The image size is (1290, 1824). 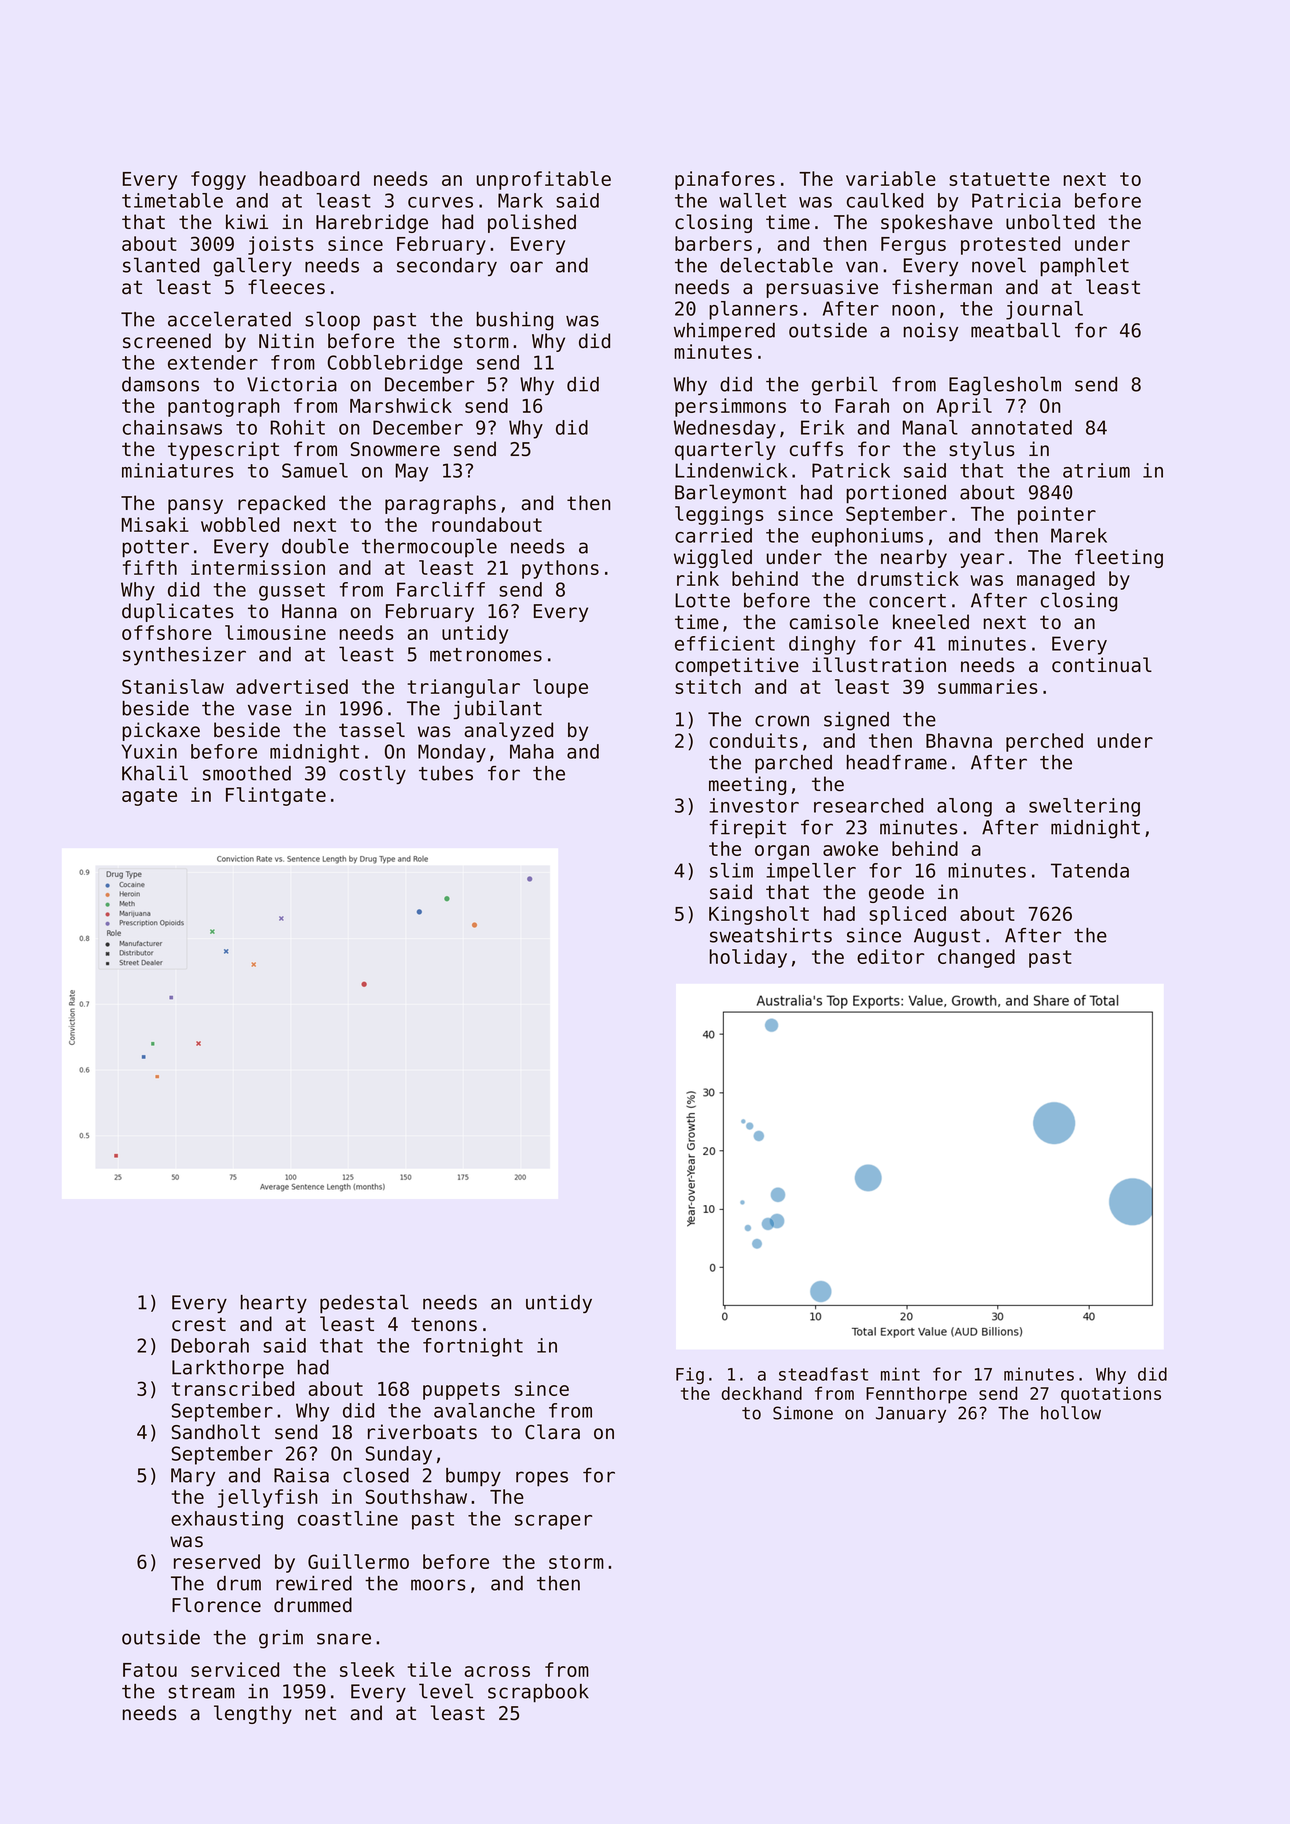 I want to click on gerbil, so click(x=845, y=386).
